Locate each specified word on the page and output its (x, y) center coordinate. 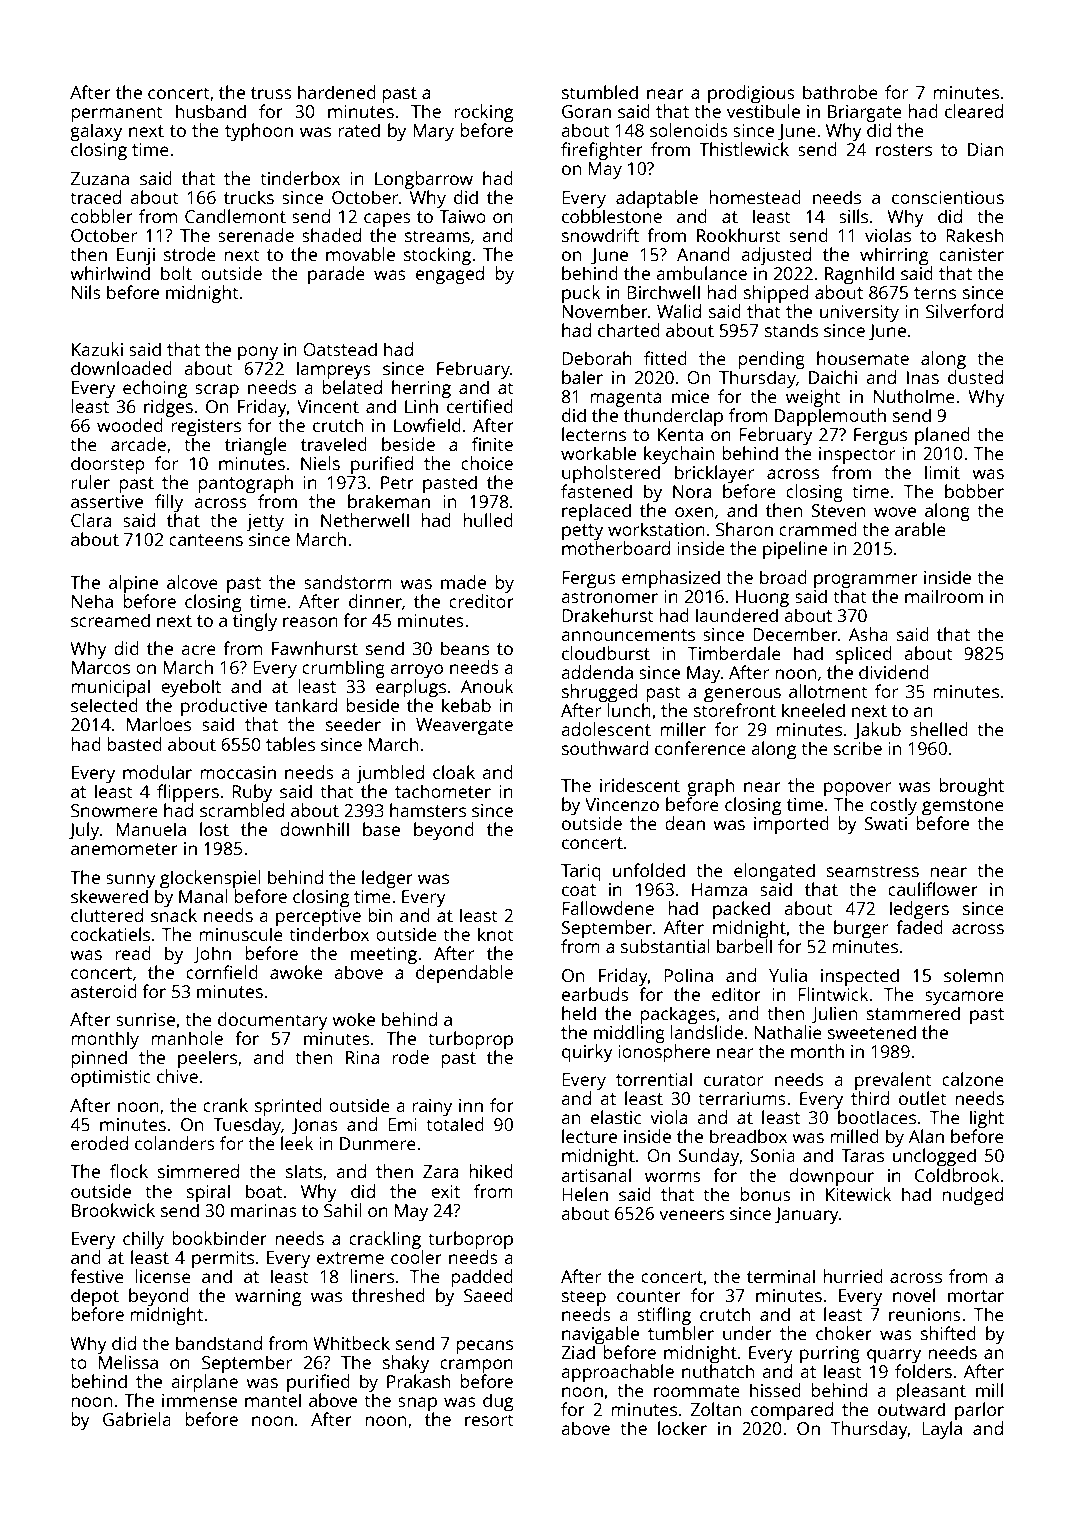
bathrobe (840, 92)
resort (489, 1420)
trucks (249, 197)
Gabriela (137, 1419)
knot (496, 934)
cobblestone (612, 216)
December (795, 634)
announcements (628, 635)
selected (104, 705)
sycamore (964, 998)
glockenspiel (210, 879)
